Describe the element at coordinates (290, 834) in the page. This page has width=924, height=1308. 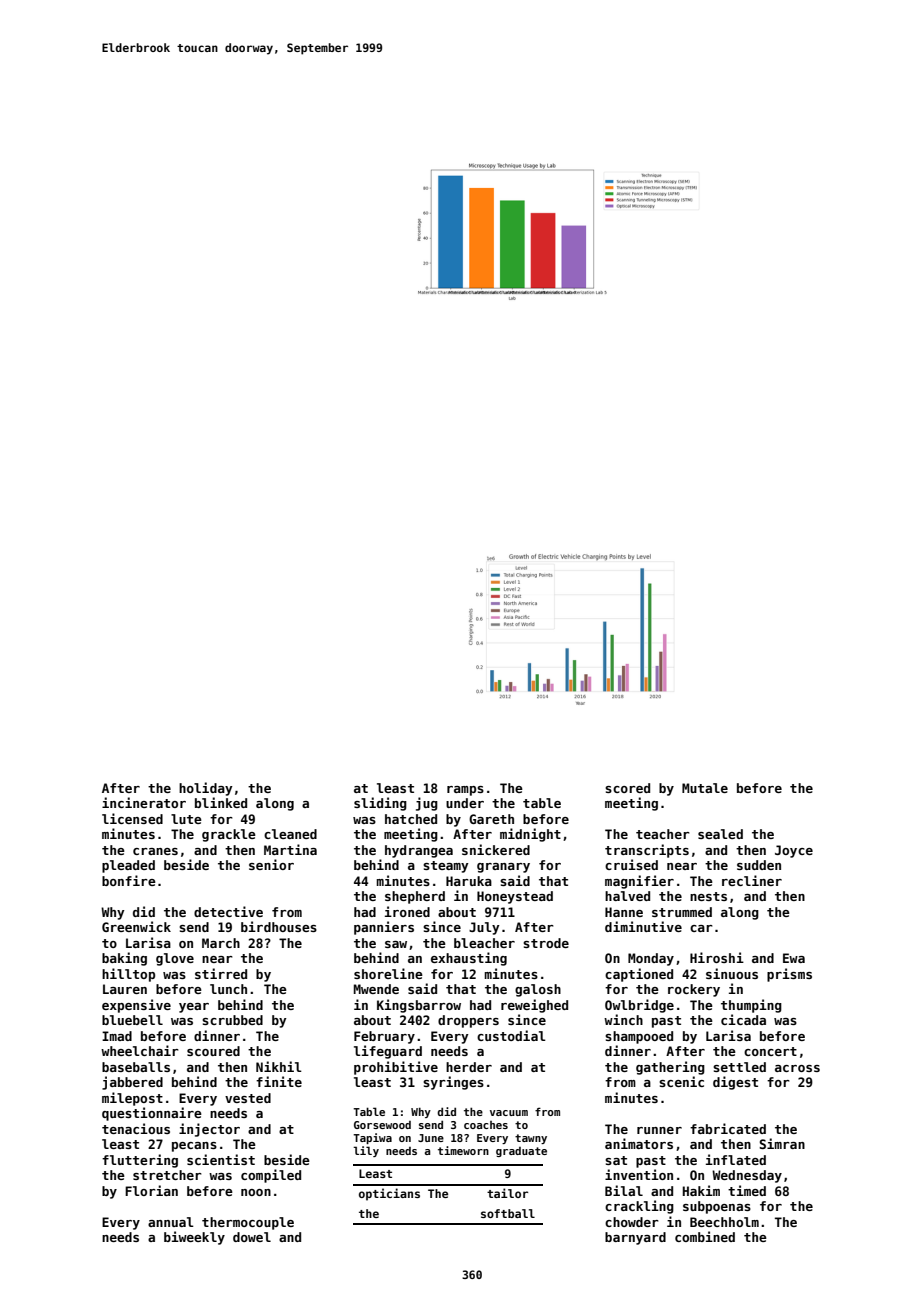
I see `cleaned` at that location.
